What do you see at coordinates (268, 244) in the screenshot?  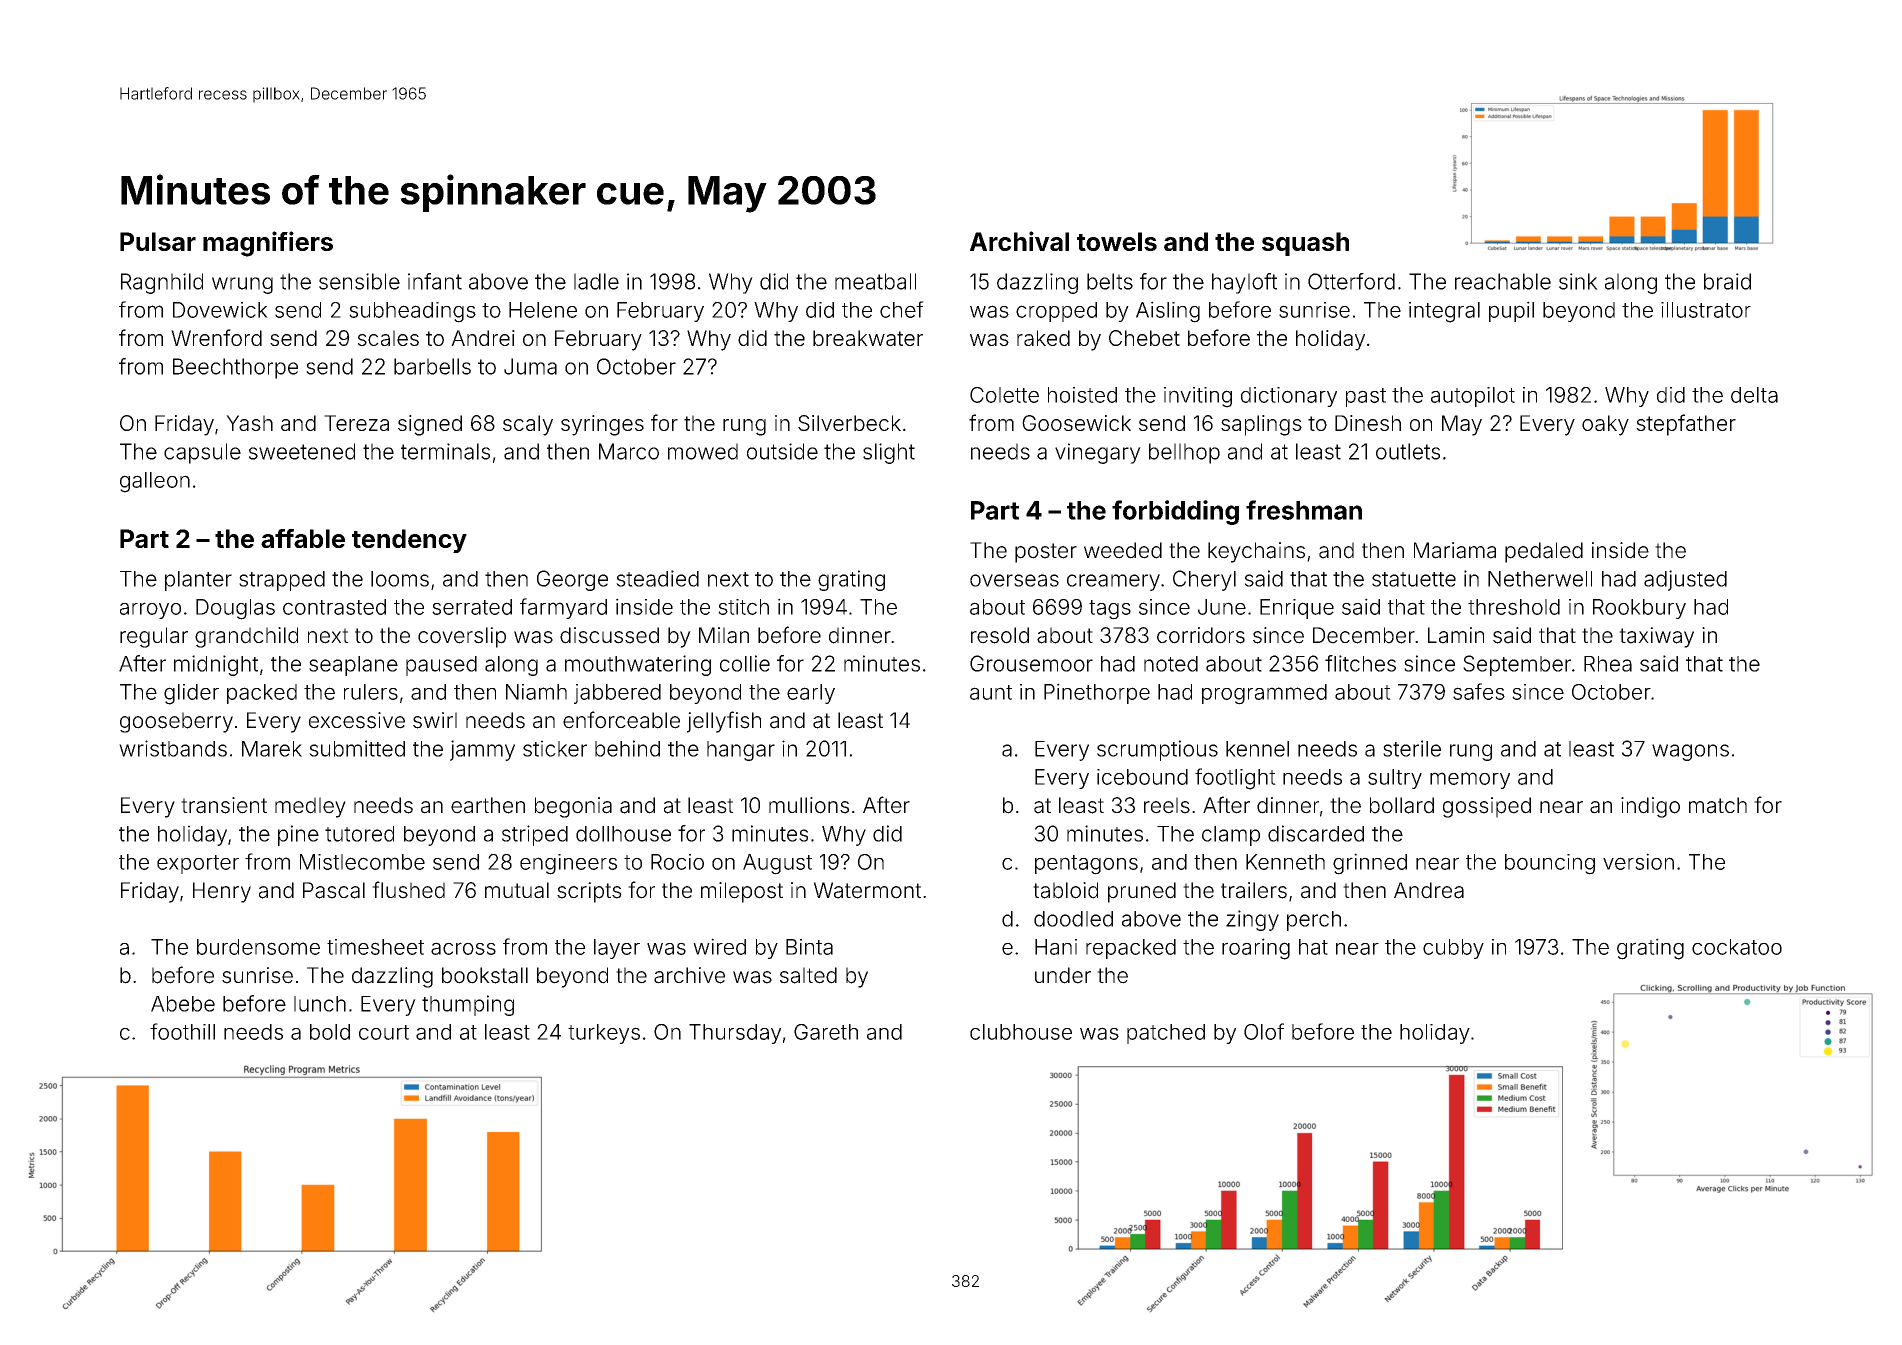 I see `magnifiers` at bounding box center [268, 244].
